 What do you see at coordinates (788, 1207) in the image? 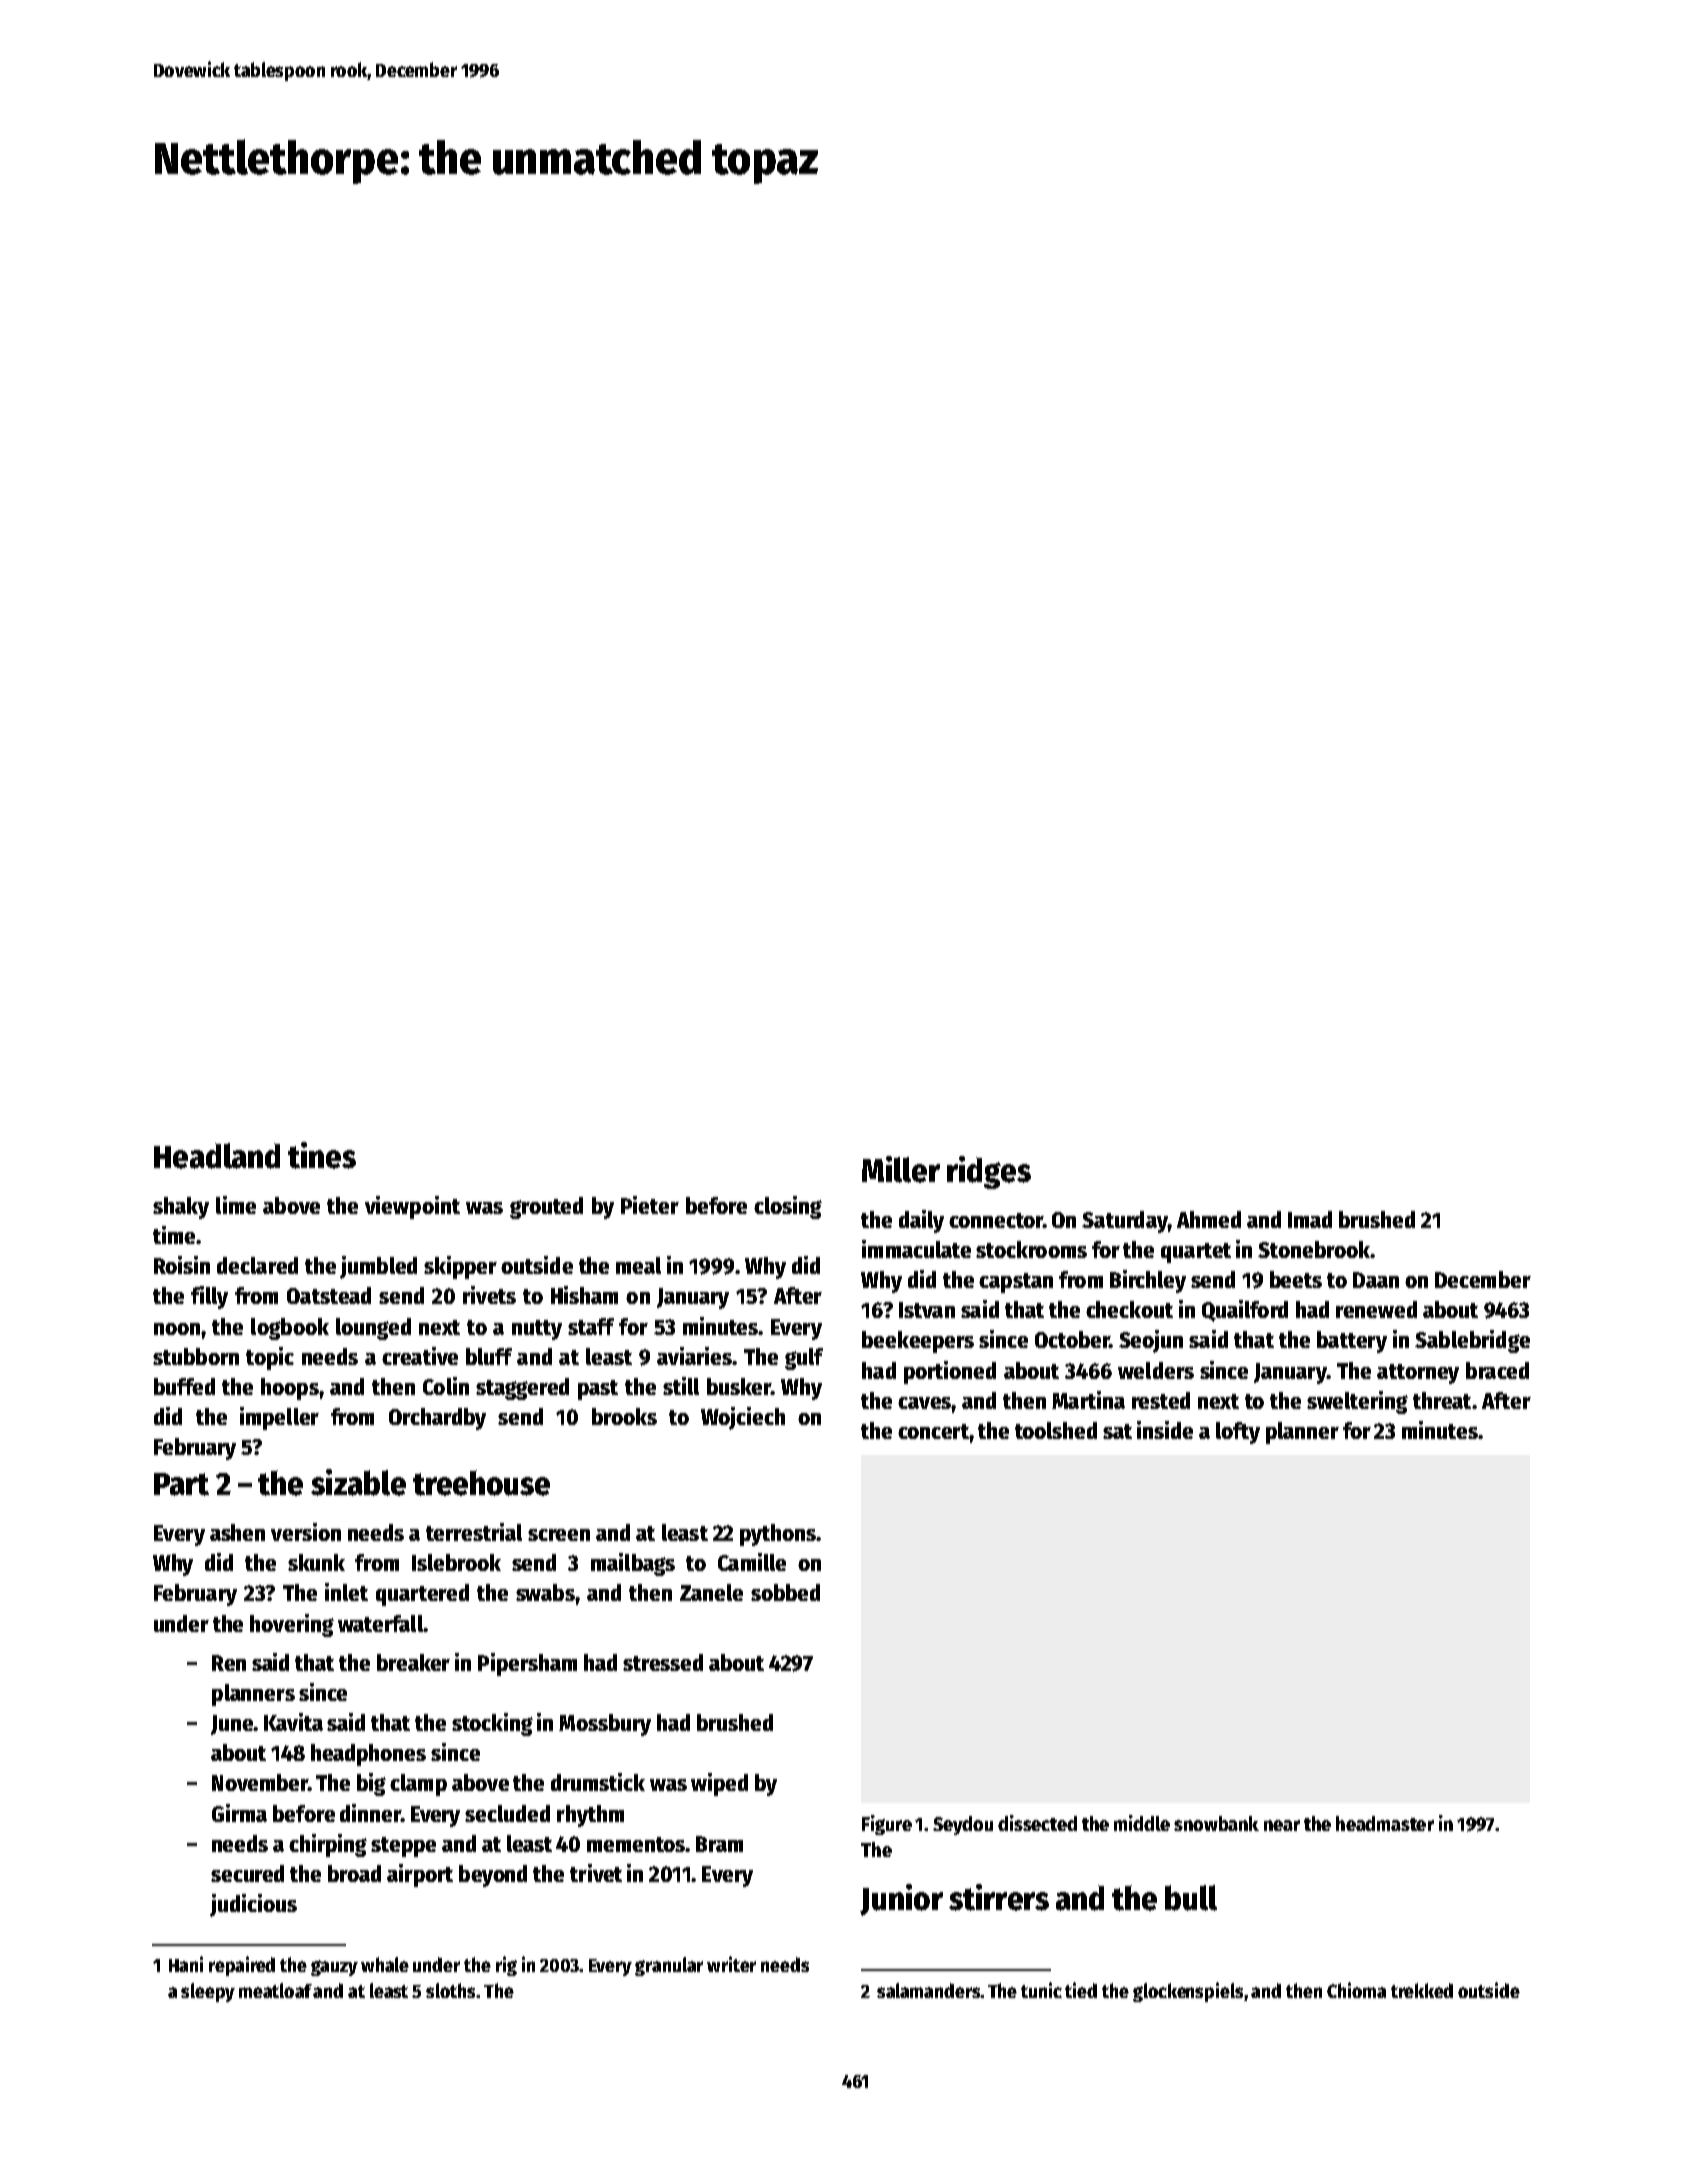
I see `closing` at bounding box center [788, 1207].
